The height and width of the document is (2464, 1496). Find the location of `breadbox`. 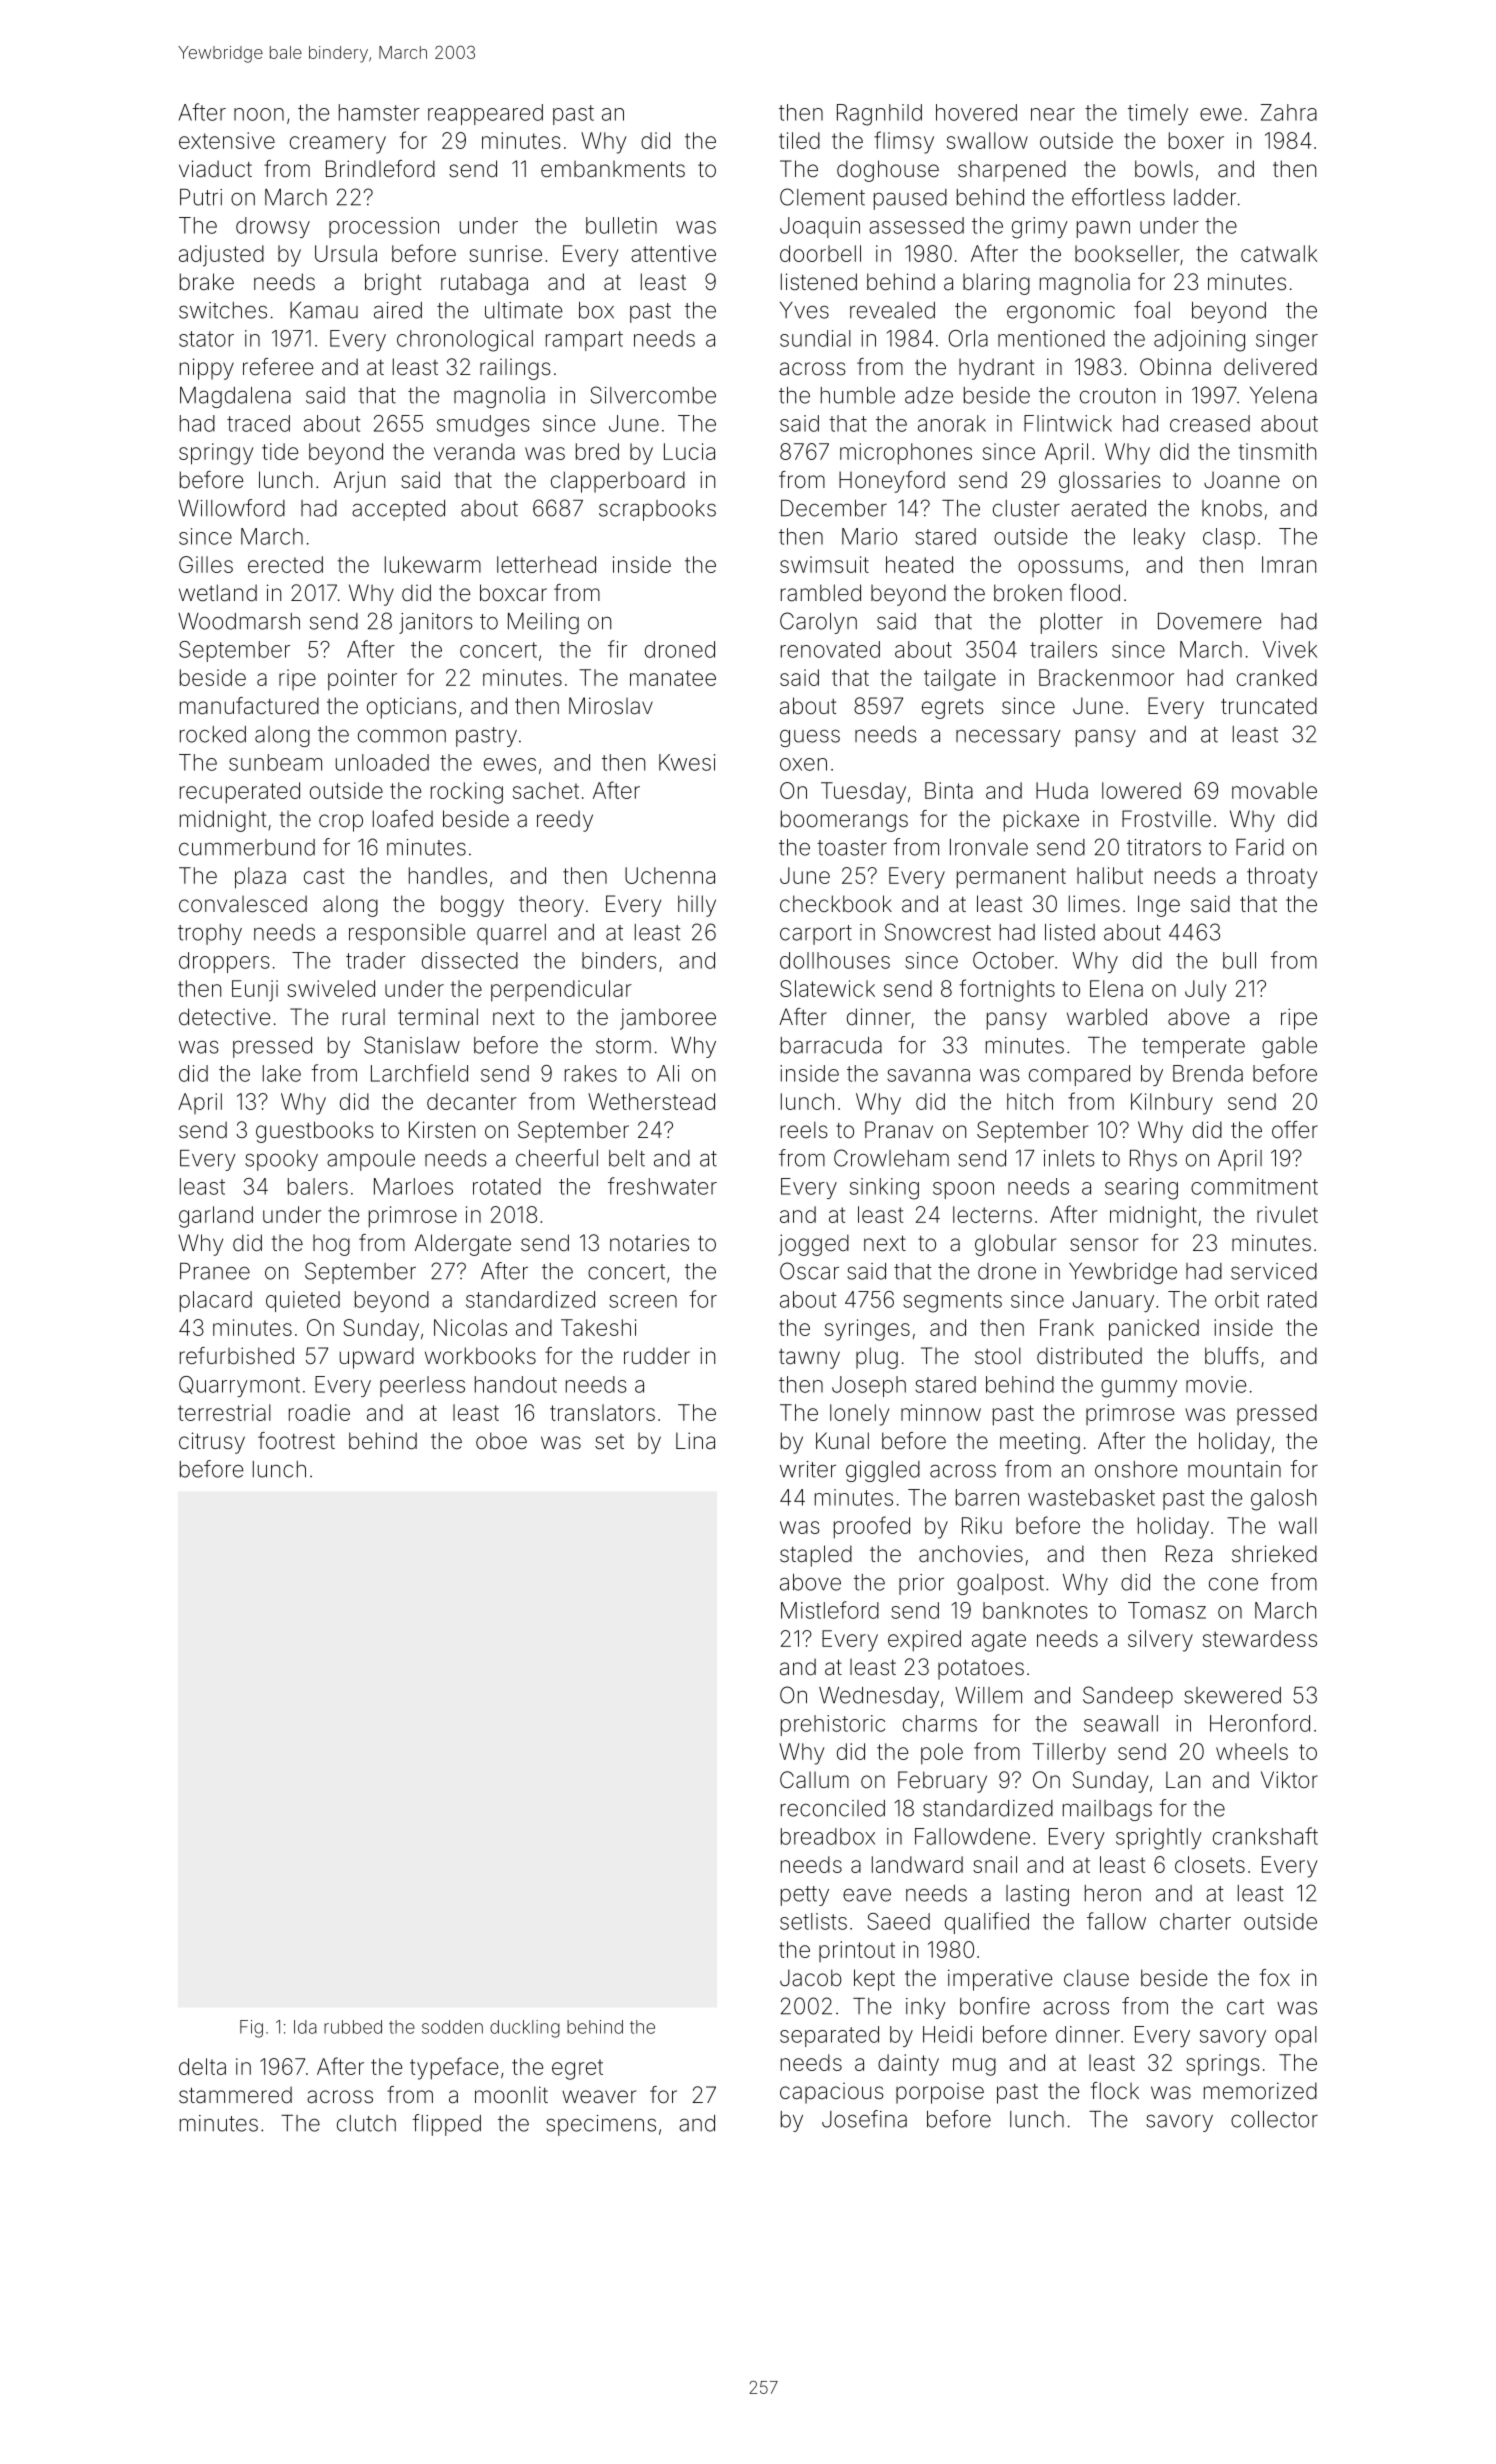

breadbox is located at coordinates (828, 1836).
